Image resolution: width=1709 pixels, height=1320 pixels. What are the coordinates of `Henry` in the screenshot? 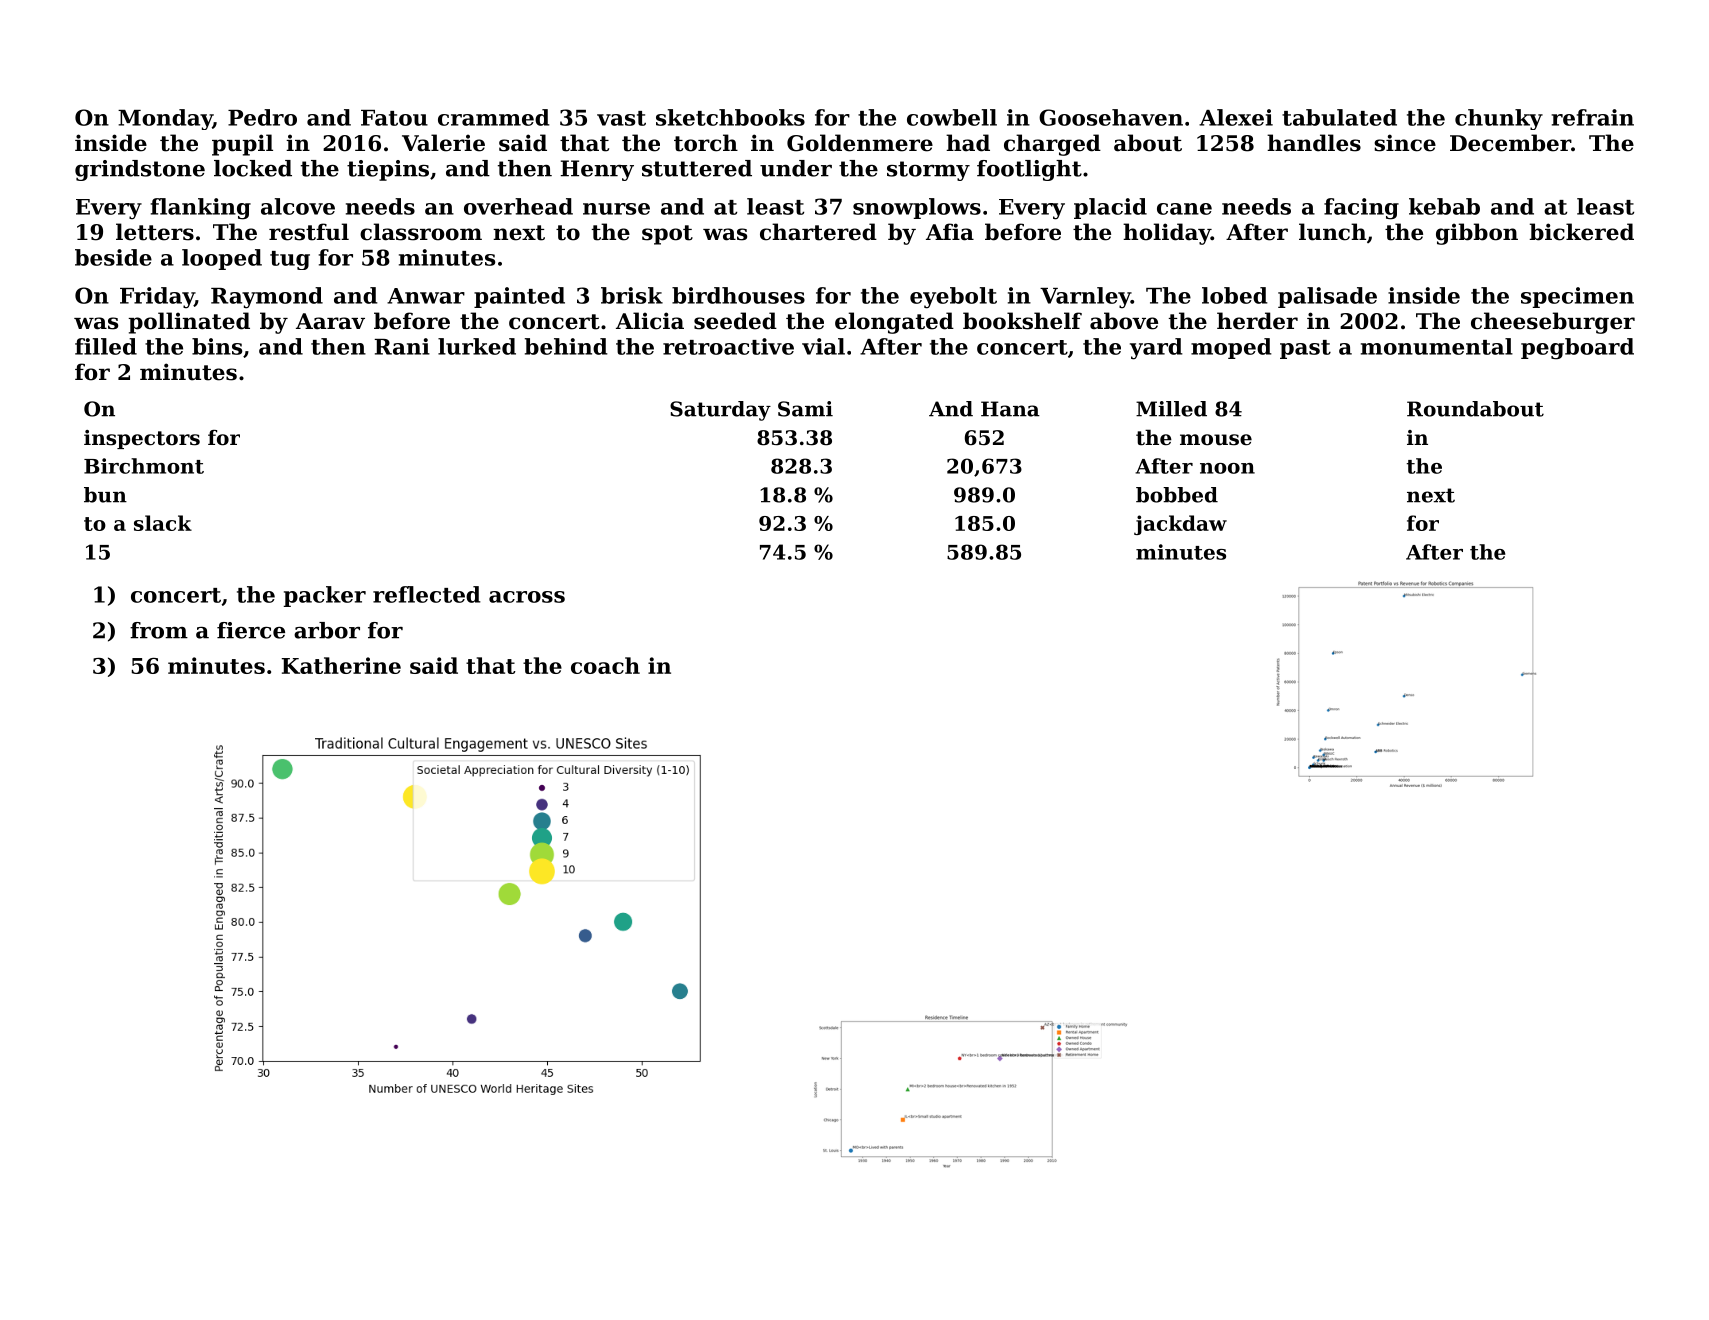 It's located at (597, 170).
